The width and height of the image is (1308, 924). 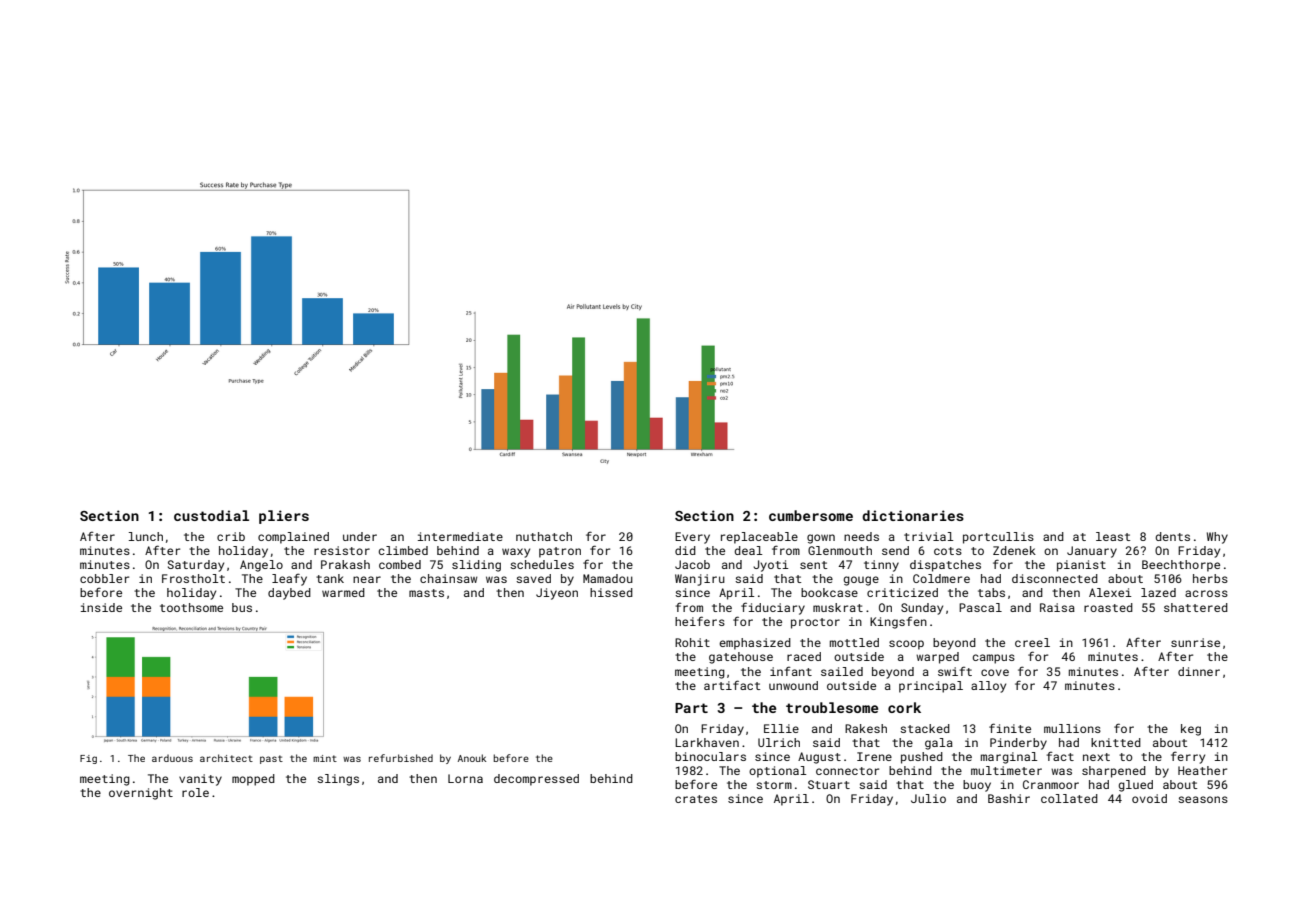 What do you see at coordinates (226, 758) in the image?
I see `architect` at bounding box center [226, 758].
